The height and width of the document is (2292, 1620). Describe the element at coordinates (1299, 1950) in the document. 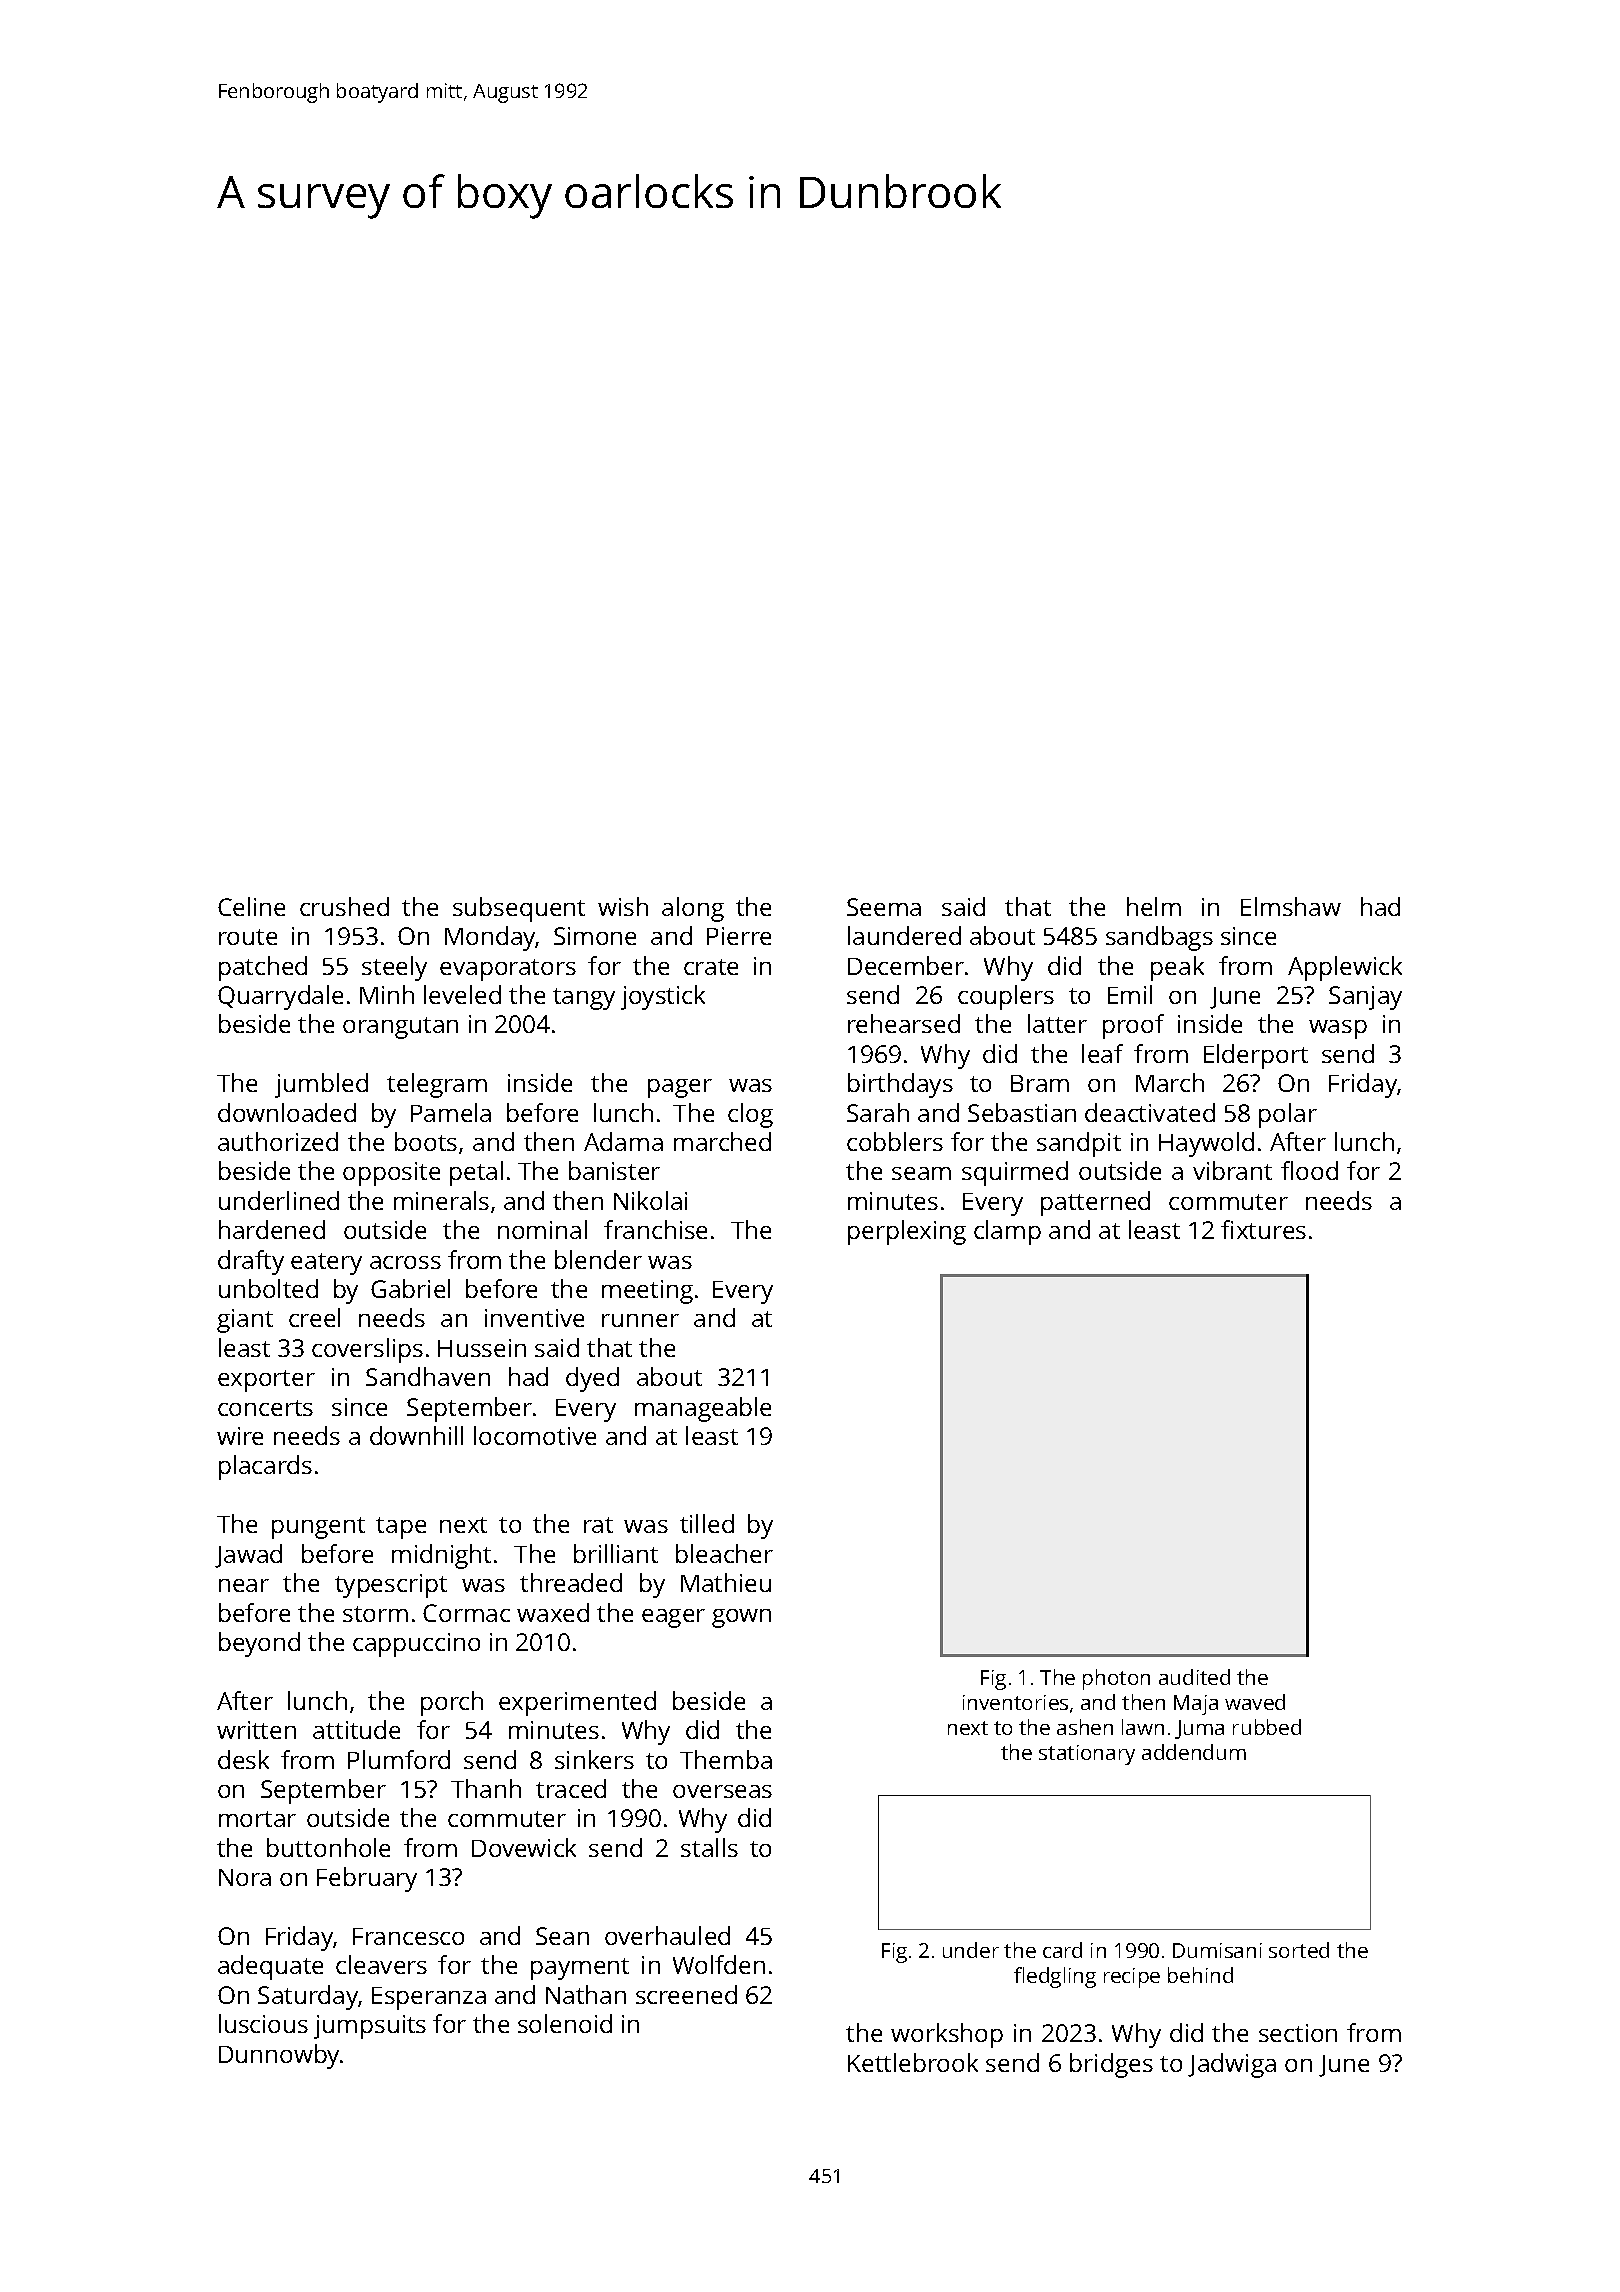

I see `sorted` at that location.
